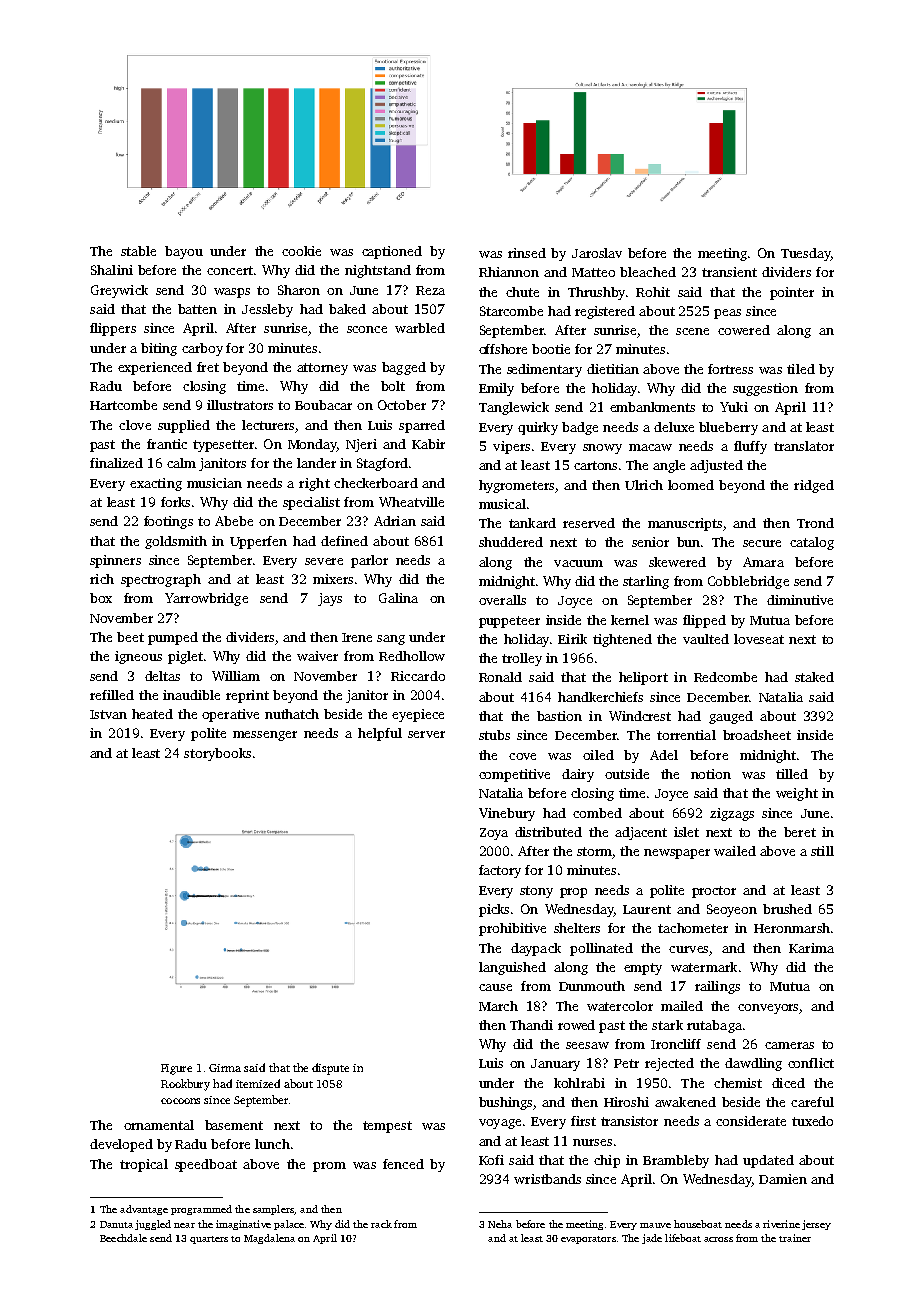 The image size is (924, 1308). What do you see at coordinates (395, 521) in the screenshot?
I see `Adrian` at bounding box center [395, 521].
